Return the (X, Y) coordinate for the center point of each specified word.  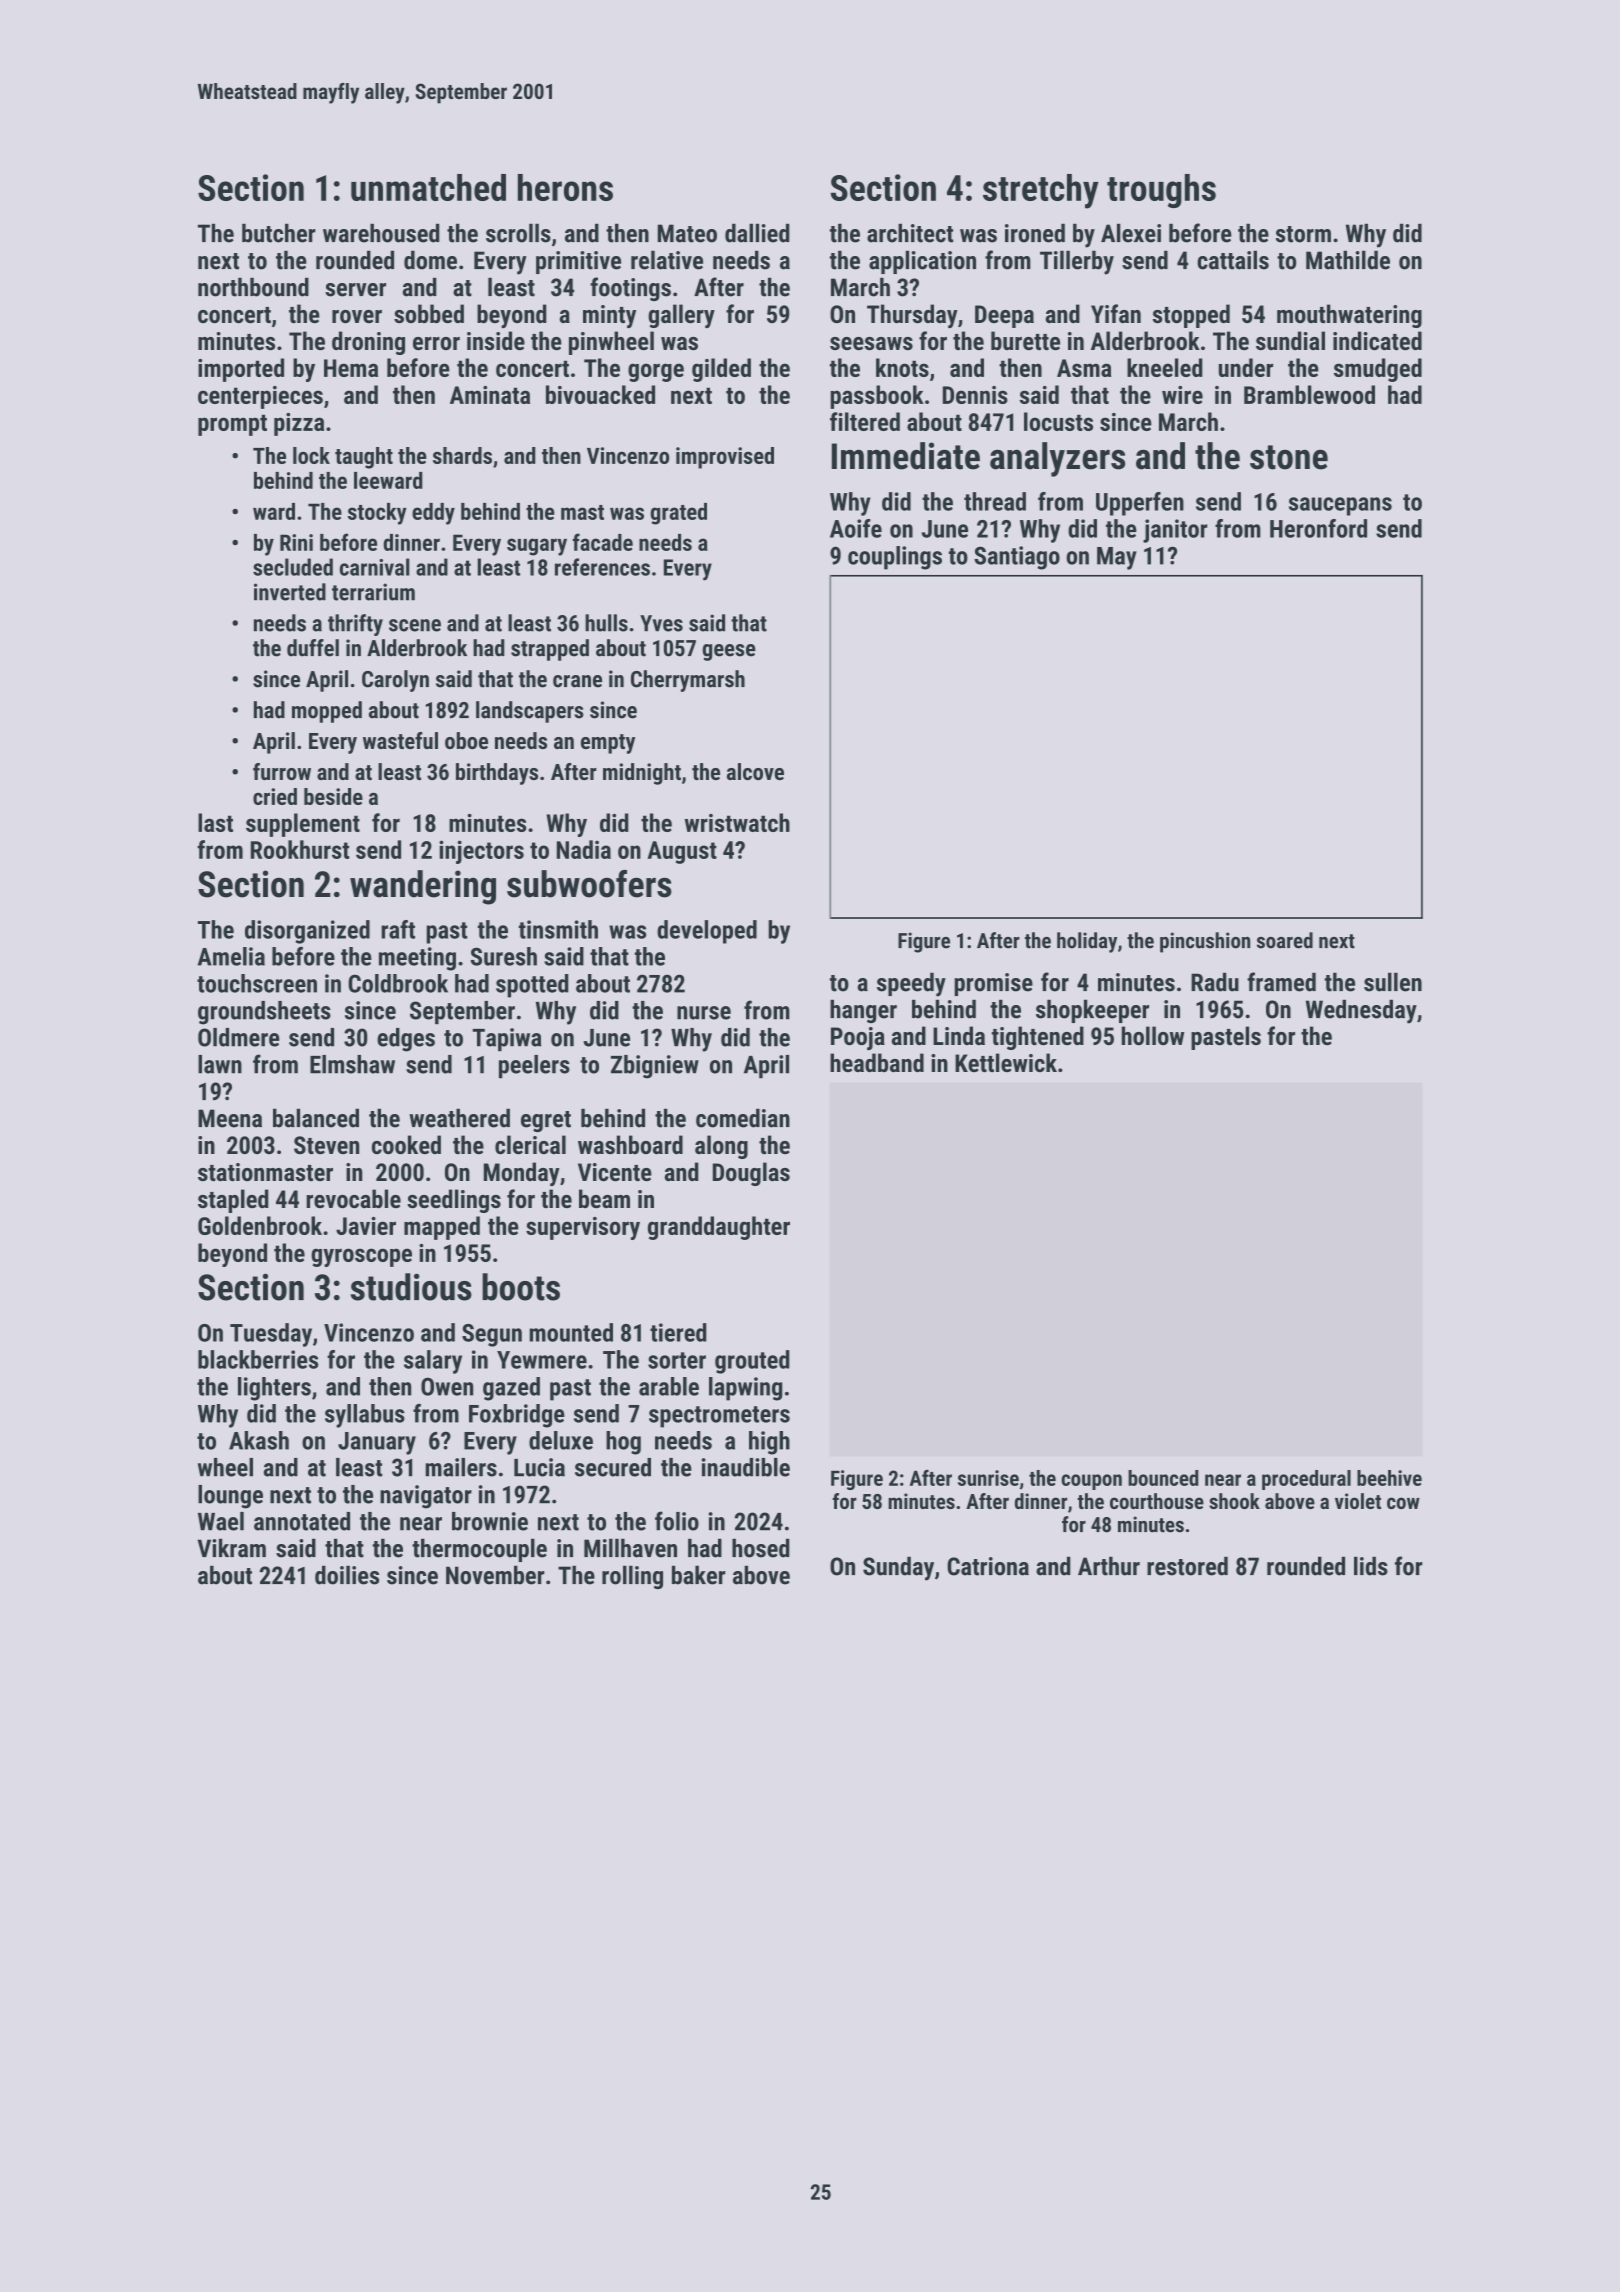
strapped (550, 650)
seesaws (871, 343)
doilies (347, 1575)
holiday (1087, 942)
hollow (1153, 1035)
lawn (220, 1064)
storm (1303, 234)
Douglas (751, 1174)
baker (698, 1575)
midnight (642, 774)
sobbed (429, 313)
